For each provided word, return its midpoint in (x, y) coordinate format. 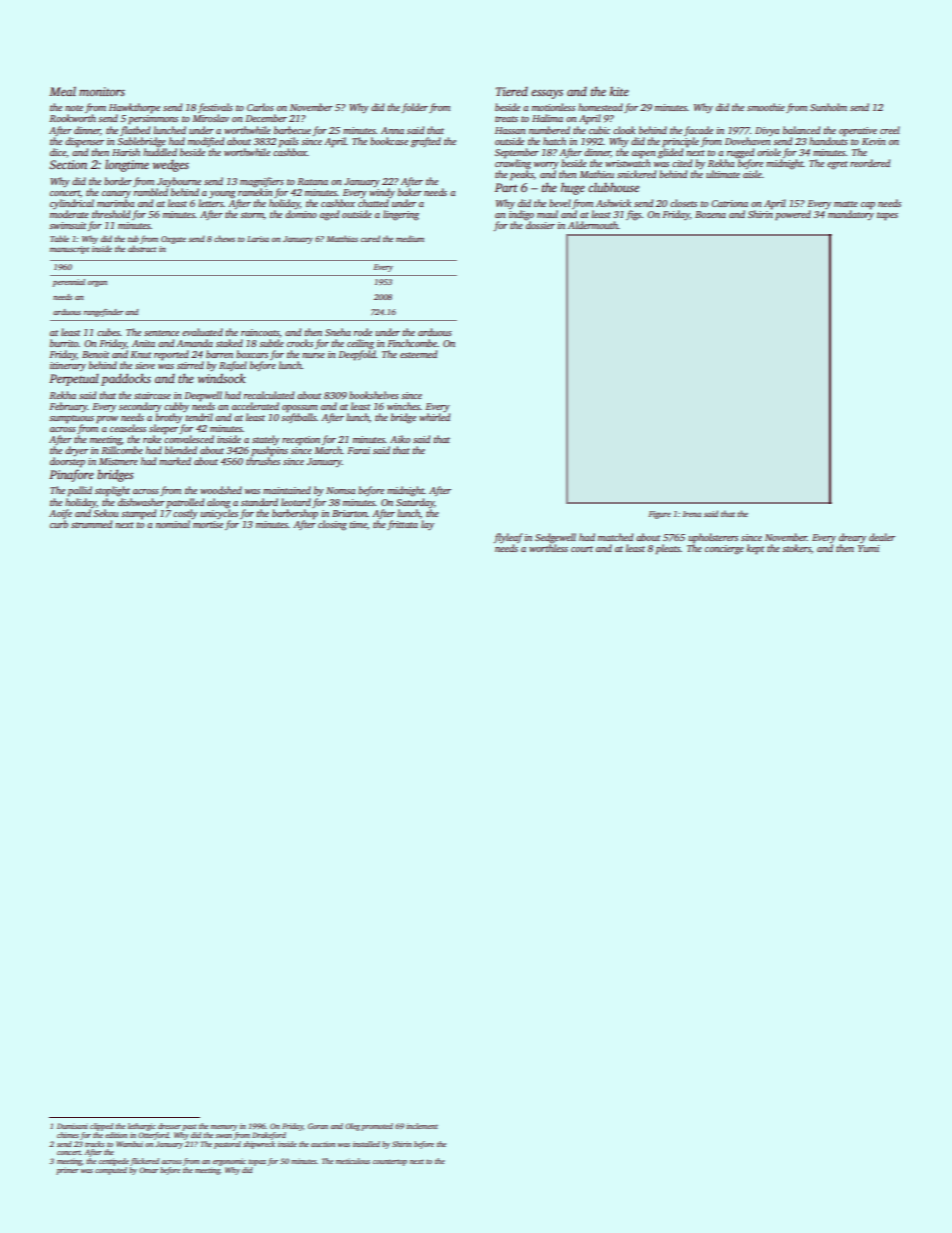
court (582, 549)
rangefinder (104, 313)
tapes (887, 216)
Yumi (868, 548)
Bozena (710, 214)
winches (403, 406)
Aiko (400, 439)
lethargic (142, 1127)
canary (116, 194)
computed (111, 1171)
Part (506, 187)
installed (366, 1144)
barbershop (295, 514)
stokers (796, 548)
